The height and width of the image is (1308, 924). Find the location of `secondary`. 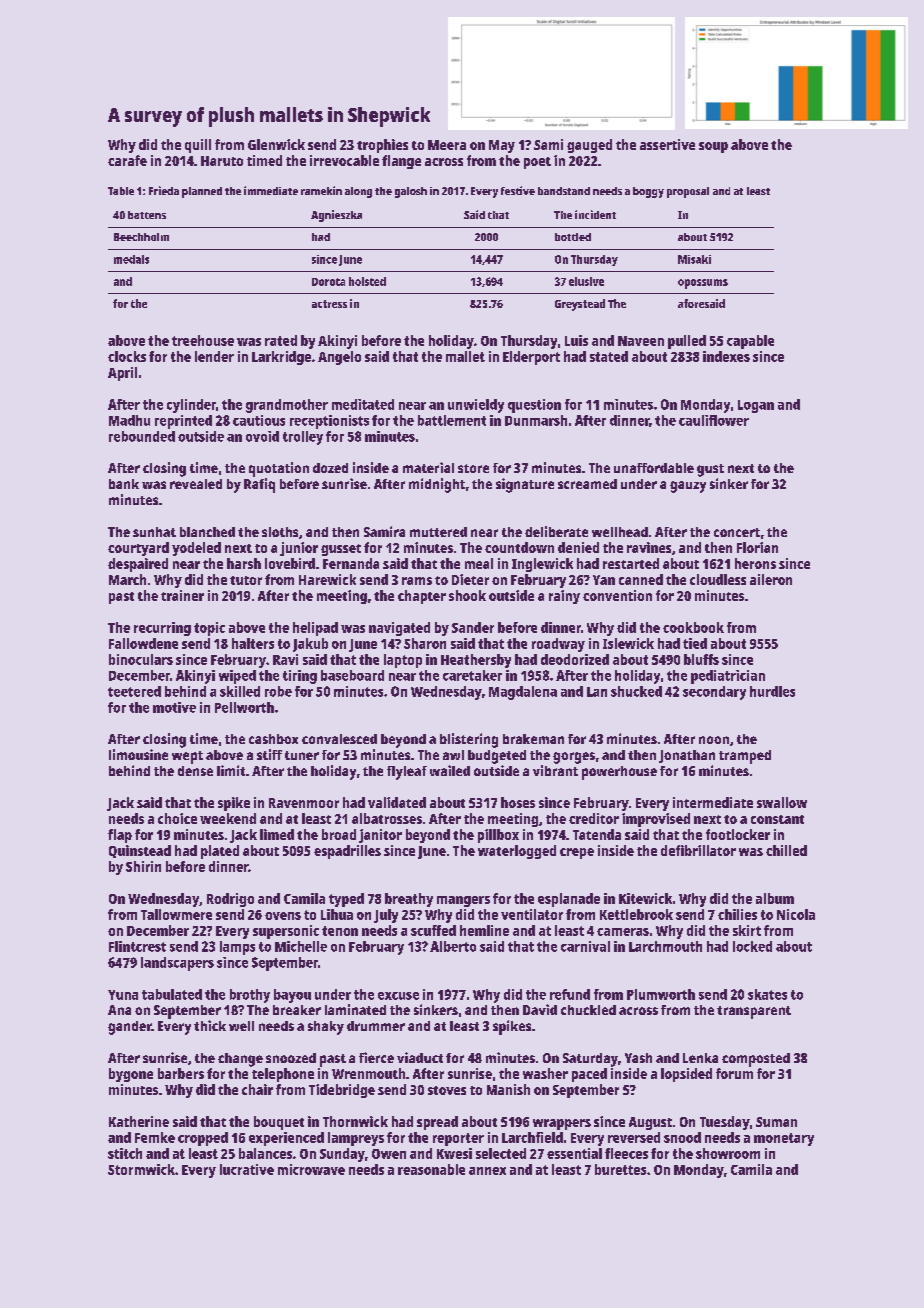

secondary is located at coordinates (714, 693).
